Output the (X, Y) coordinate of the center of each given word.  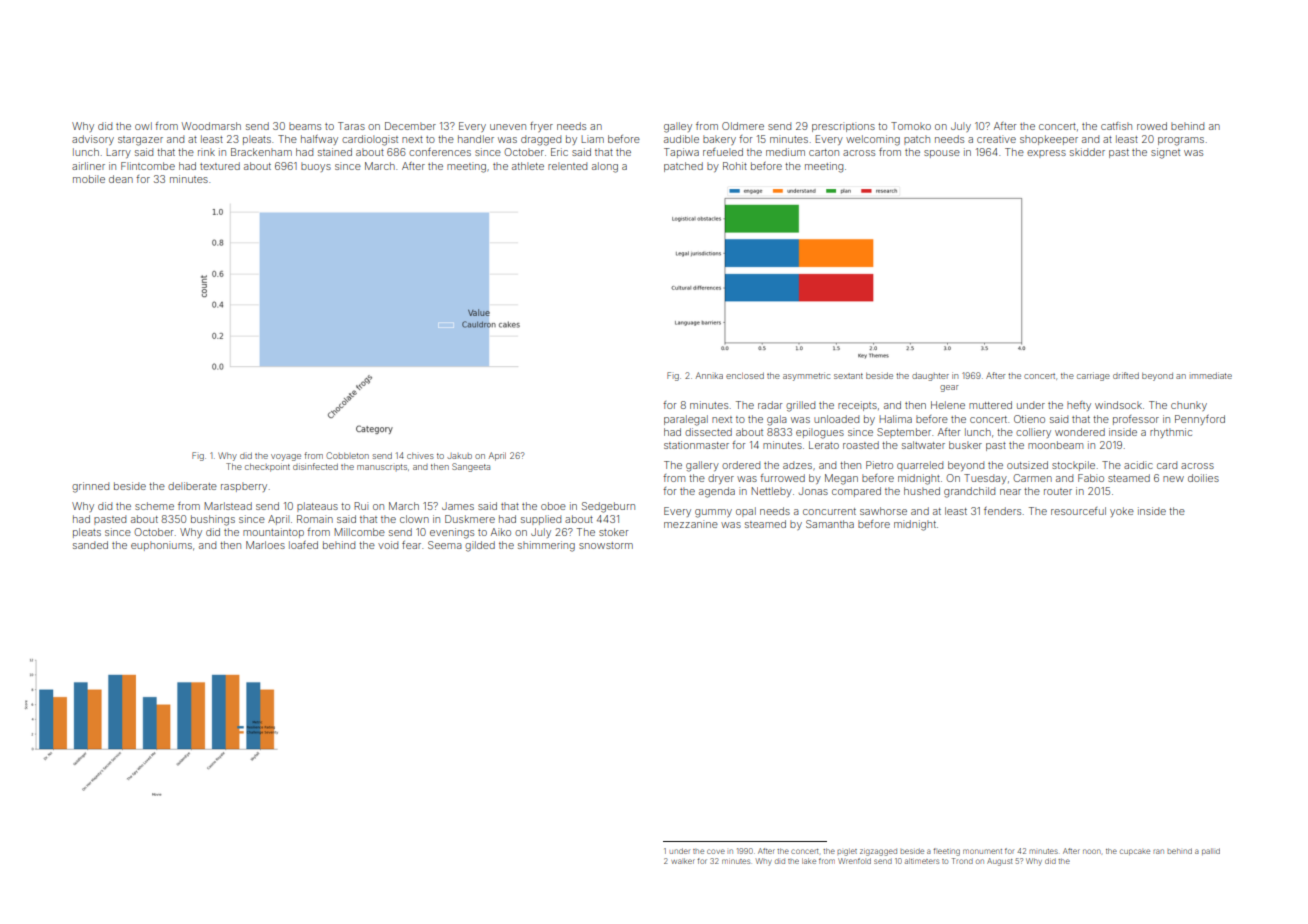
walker (683, 861)
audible (681, 139)
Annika (709, 375)
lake (809, 861)
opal (746, 512)
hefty (1079, 406)
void (388, 545)
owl (143, 126)
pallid (1211, 851)
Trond (962, 861)
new (1173, 479)
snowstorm (606, 545)
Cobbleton (347, 455)
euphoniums (161, 546)
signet (1165, 153)
